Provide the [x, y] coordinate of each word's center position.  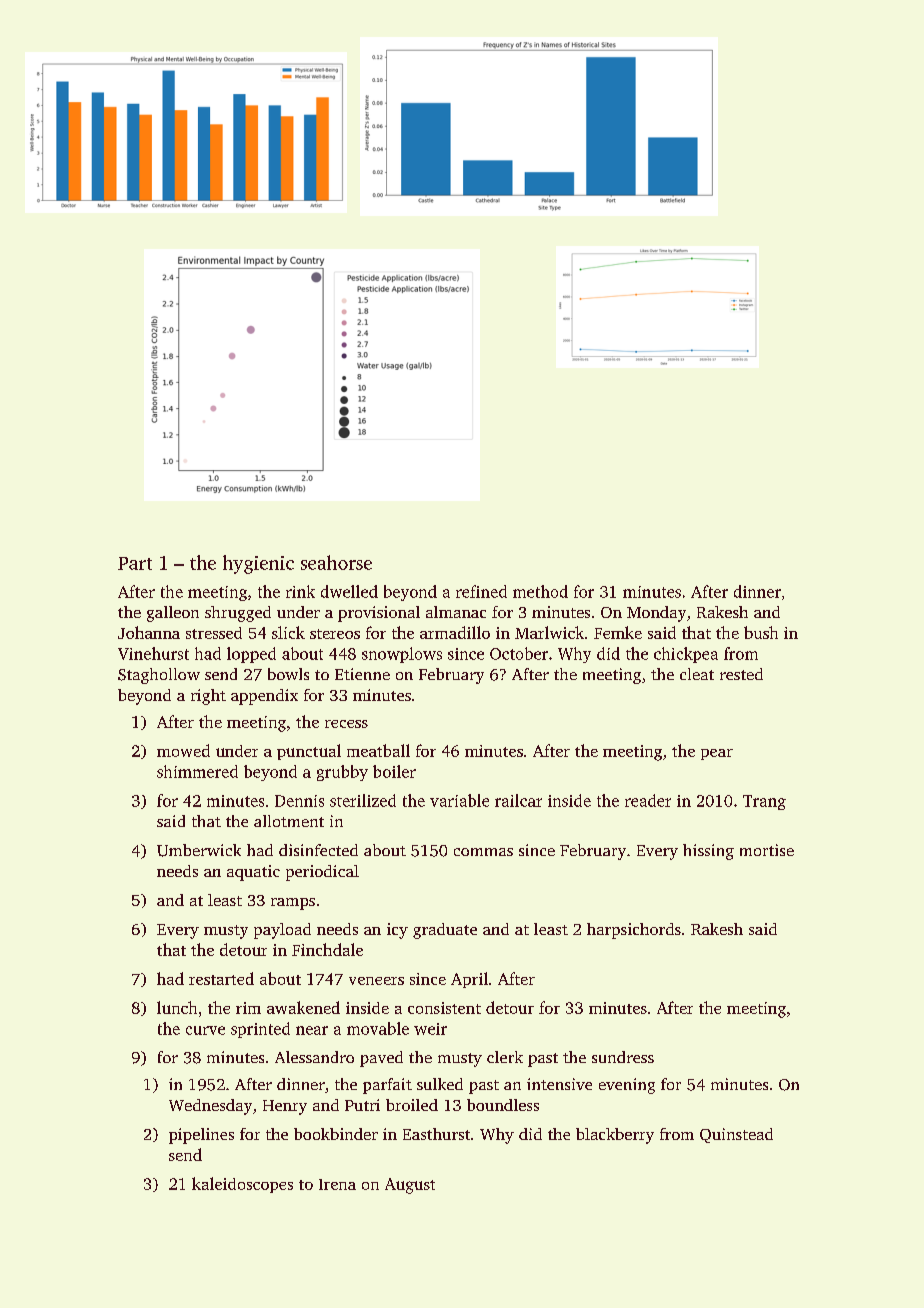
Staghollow [159, 676]
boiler [394, 771]
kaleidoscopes [242, 1185]
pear [717, 754]
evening [627, 1086]
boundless [503, 1105]
